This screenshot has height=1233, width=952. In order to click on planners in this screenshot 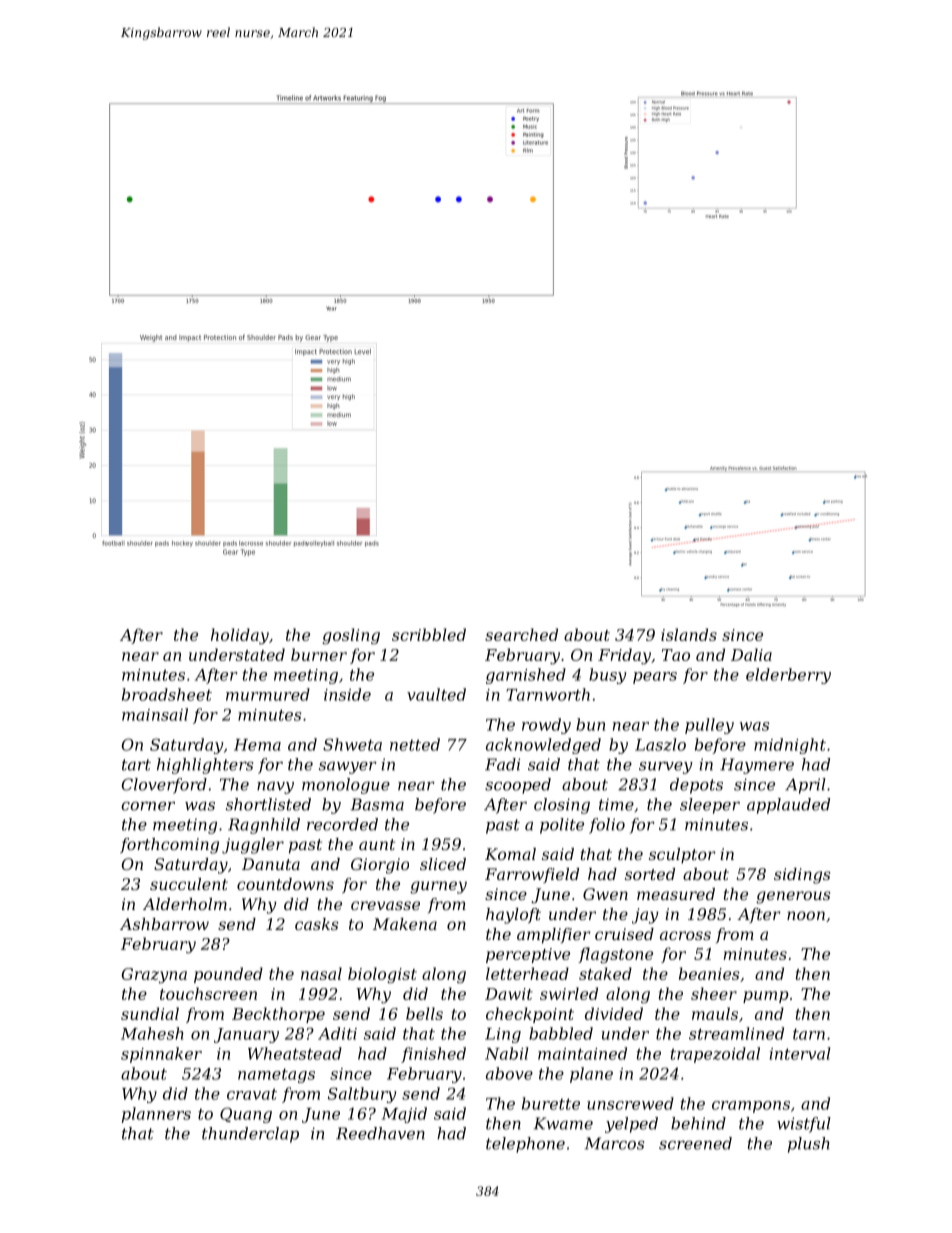, I will do `click(156, 1115)`.
